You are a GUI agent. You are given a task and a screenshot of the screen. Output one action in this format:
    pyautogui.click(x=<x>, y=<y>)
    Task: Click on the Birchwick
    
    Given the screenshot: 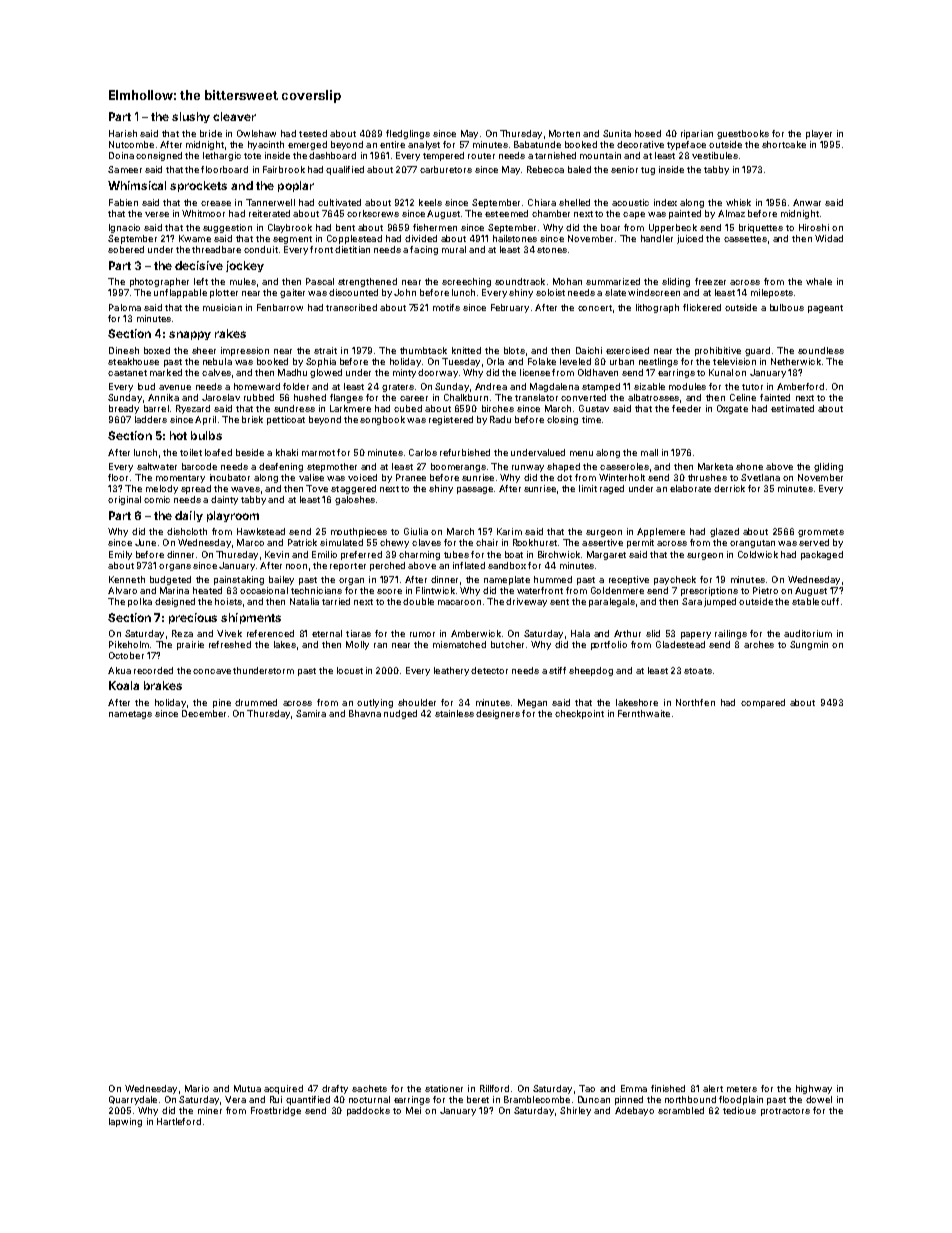 What is the action you would take?
    pyautogui.click(x=559, y=554)
